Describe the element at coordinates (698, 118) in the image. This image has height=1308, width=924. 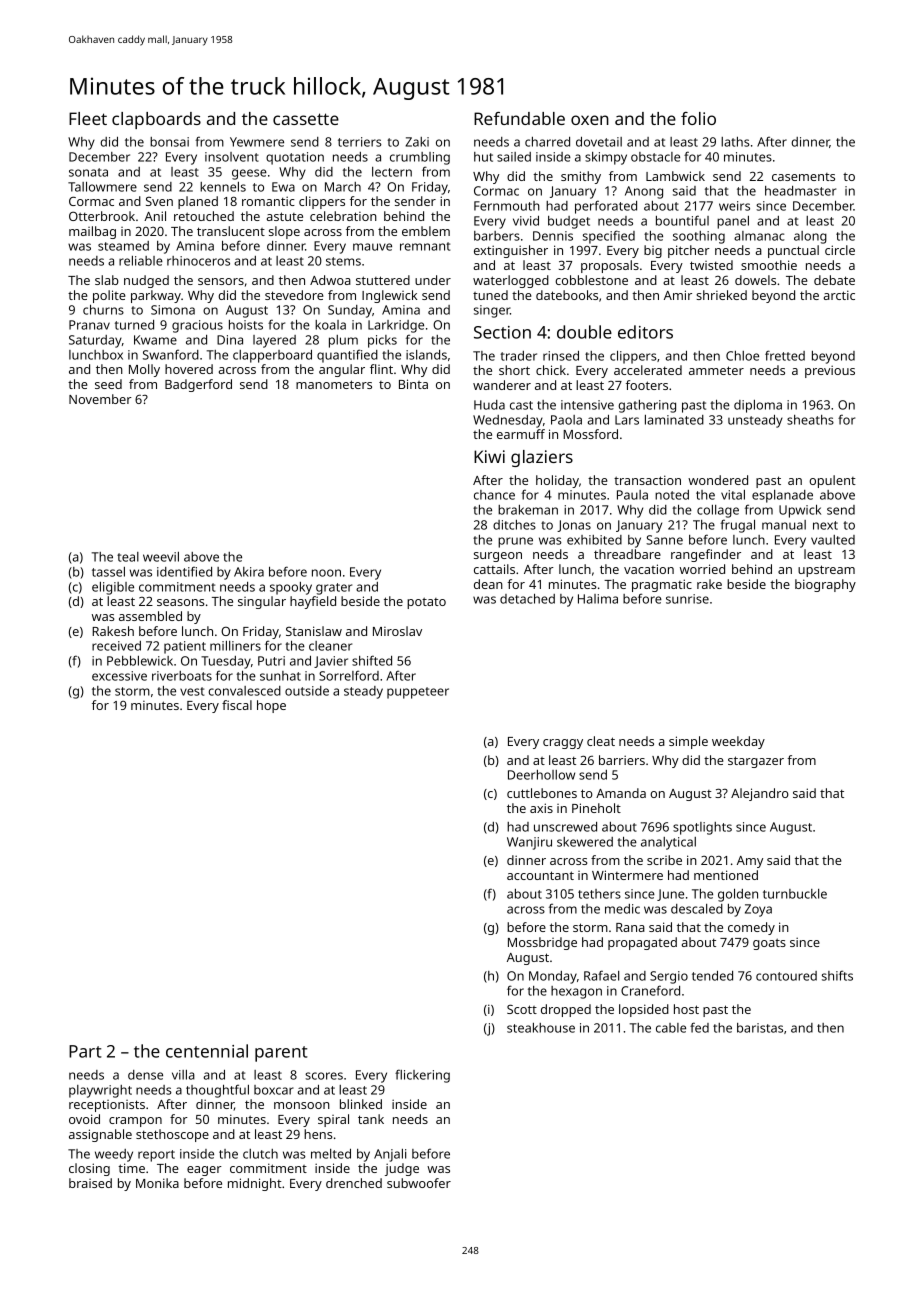
I see `folio` at that location.
